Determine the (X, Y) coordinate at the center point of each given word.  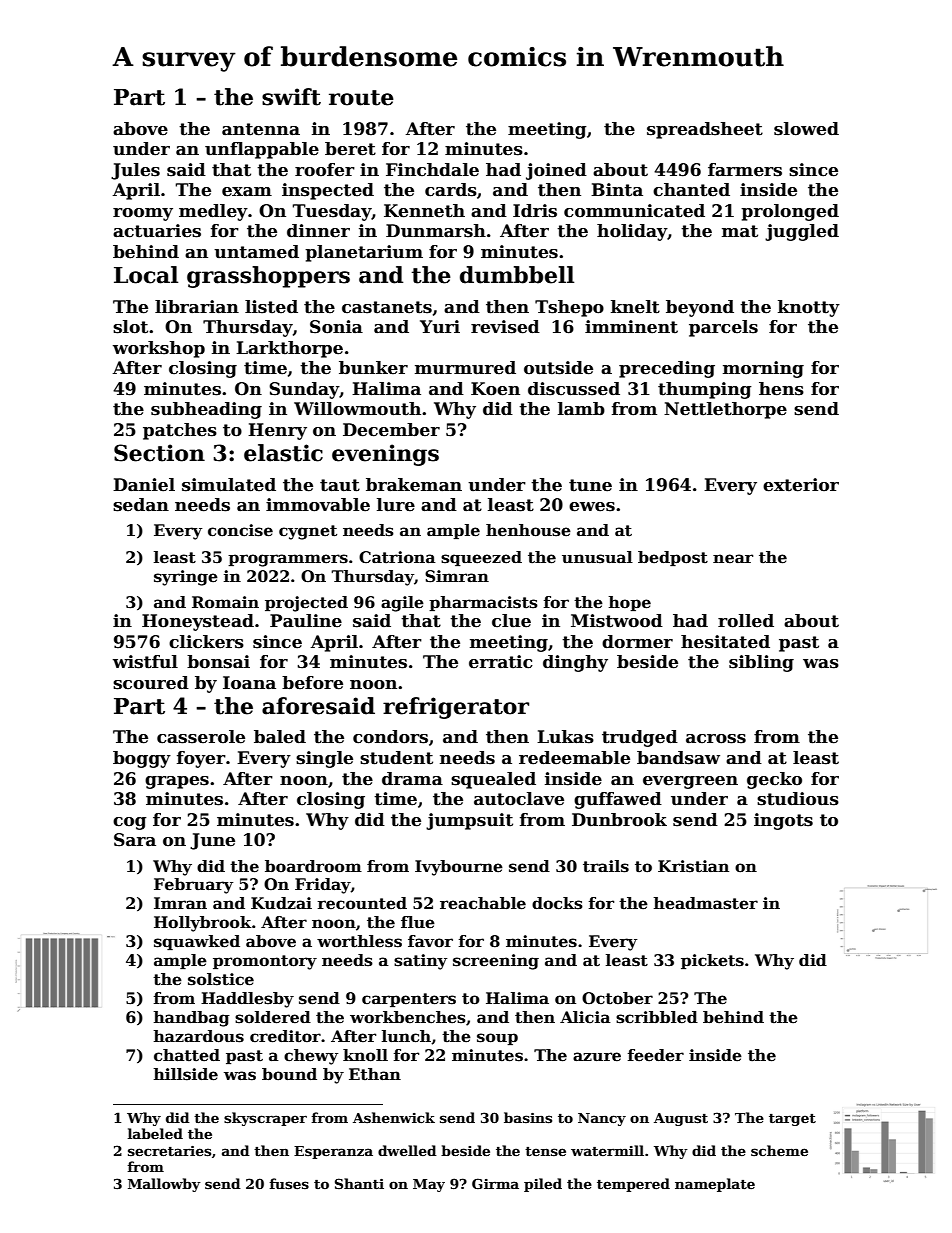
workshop (159, 349)
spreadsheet (705, 130)
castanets (387, 307)
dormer (637, 642)
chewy (311, 1057)
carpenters (409, 1000)
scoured (151, 683)
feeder (656, 1055)
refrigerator (456, 708)
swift (291, 97)
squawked (197, 942)
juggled (802, 232)
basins (528, 1117)
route (361, 98)
